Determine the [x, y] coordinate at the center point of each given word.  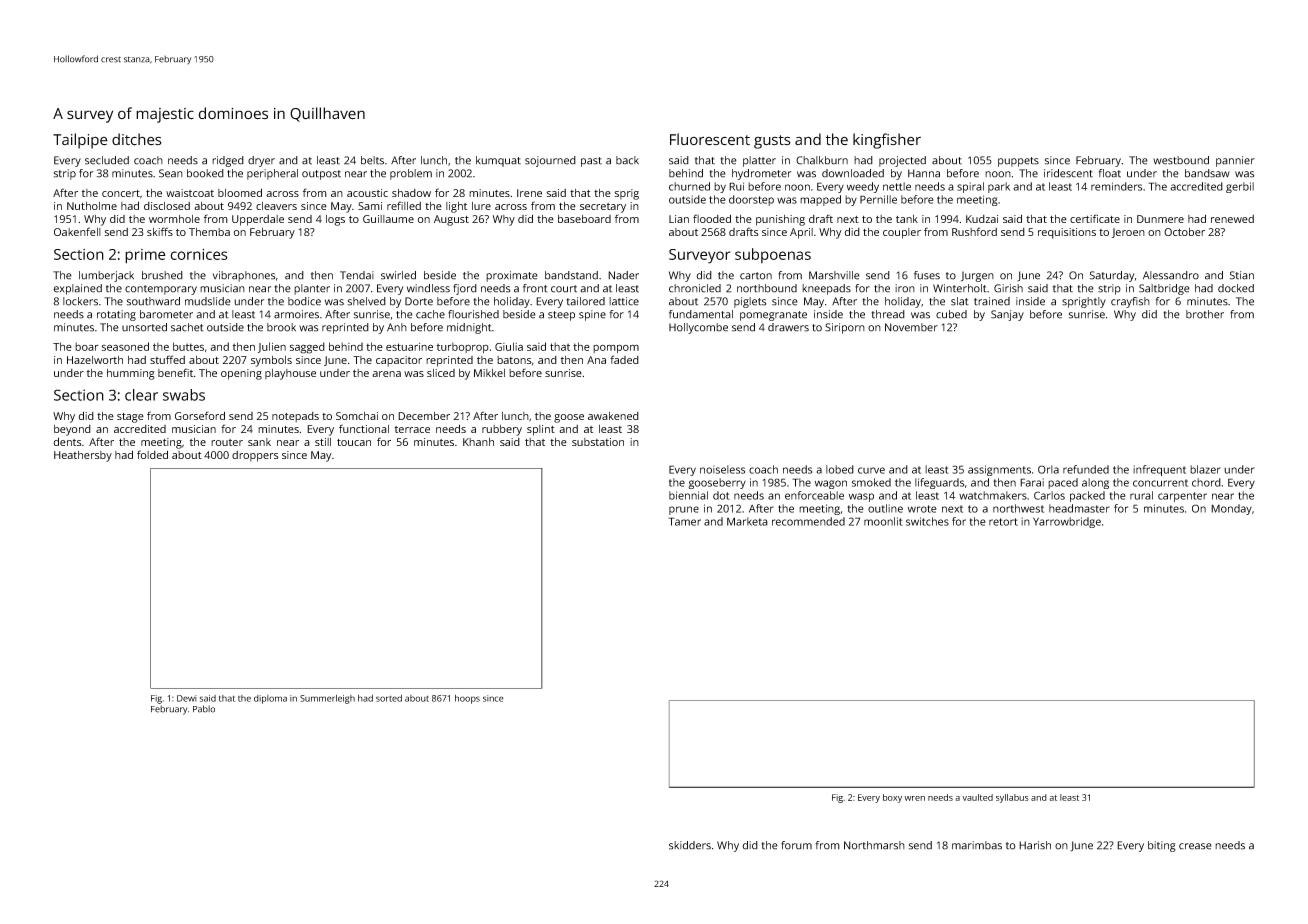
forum [796, 845]
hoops [467, 699]
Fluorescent [710, 139]
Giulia [509, 346]
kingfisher [887, 141]
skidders [690, 845]
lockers [80, 301]
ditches [137, 139]
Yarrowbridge [1067, 522]
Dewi [187, 698]
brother [1205, 314]
